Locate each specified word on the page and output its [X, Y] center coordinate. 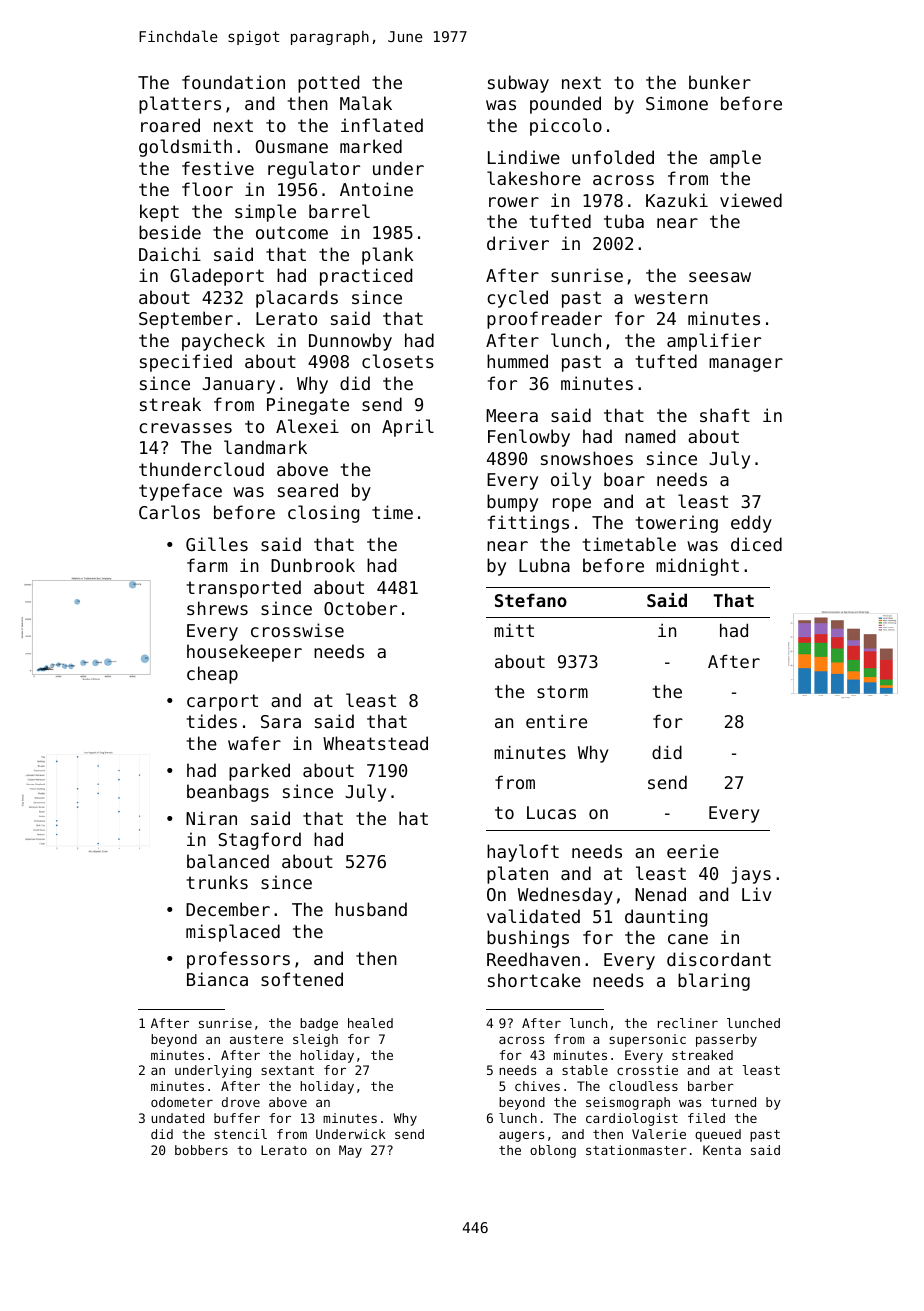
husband [371, 909]
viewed [751, 200]
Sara [281, 721]
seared [308, 490]
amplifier [714, 342]
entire [556, 721]
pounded [565, 105]
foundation [233, 82]
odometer [182, 1102]
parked [259, 772]
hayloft [523, 853]
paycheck [223, 342]
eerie [693, 851]
